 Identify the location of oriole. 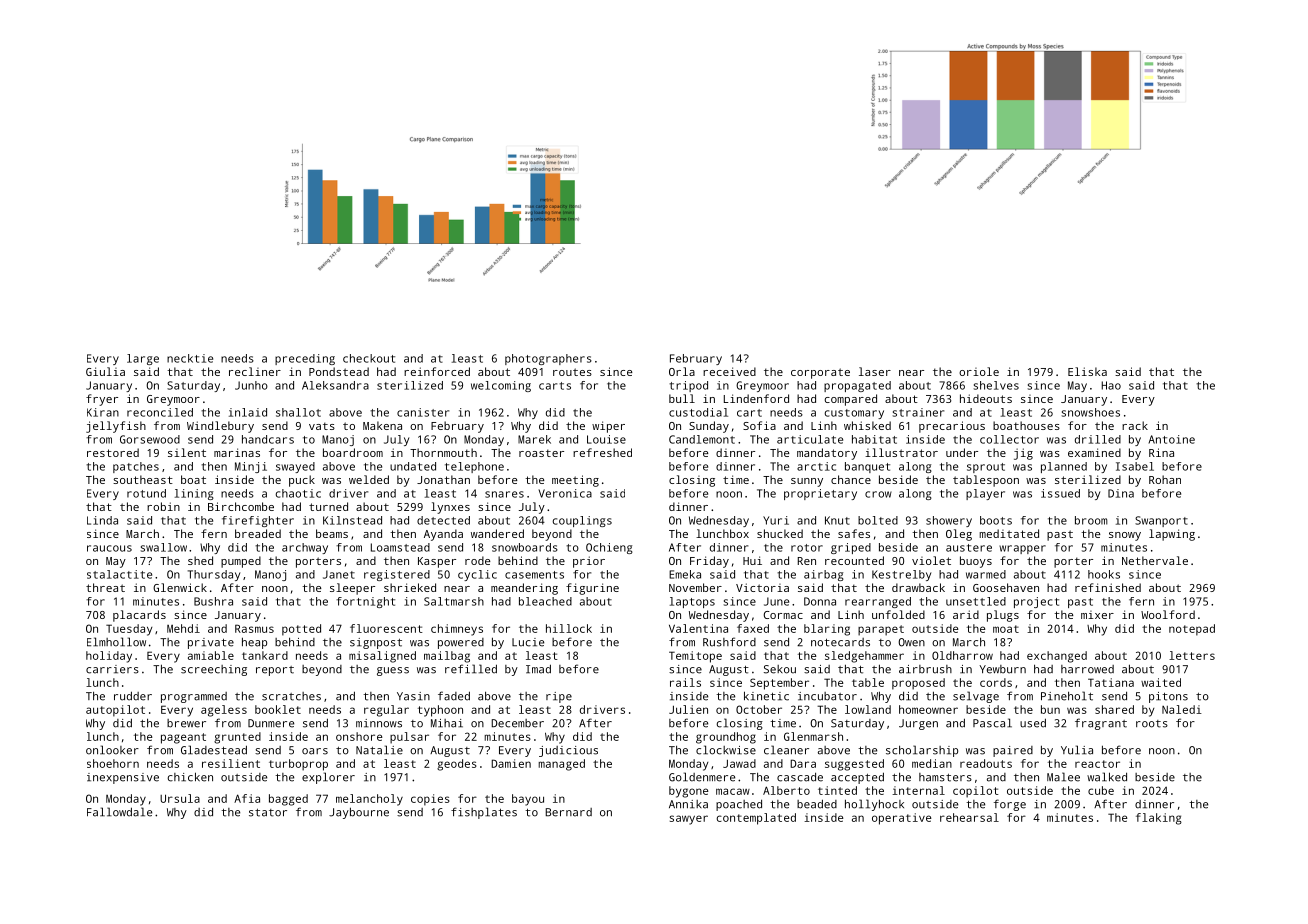
(979, 371).
